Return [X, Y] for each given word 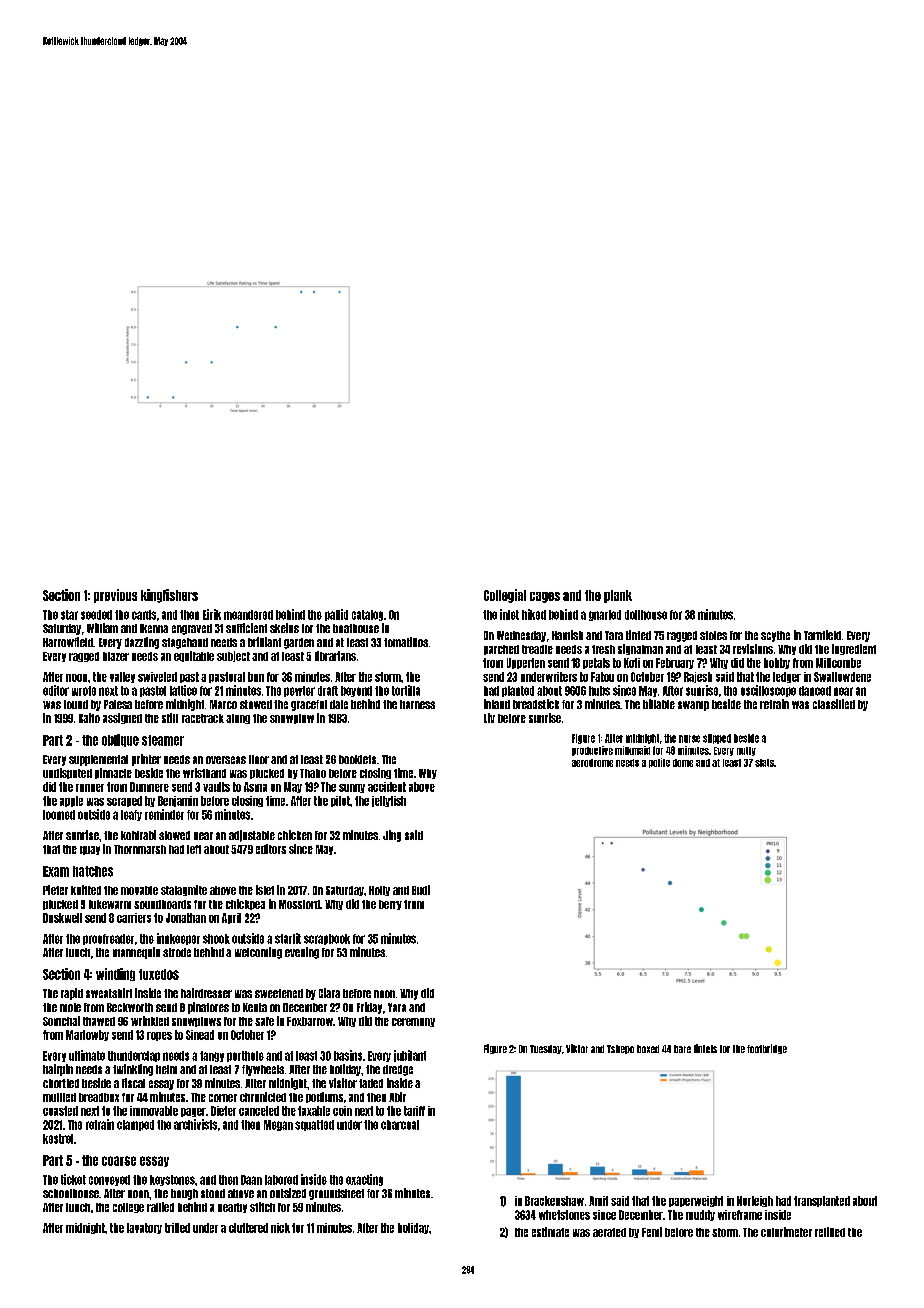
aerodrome [592, 763]
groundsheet [336, 1194]
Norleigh [755, 1201]
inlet [509, 614]
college [128, 1208]
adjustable [252, 836]
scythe [775, 636]
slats [764, 763]
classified [834, 704]
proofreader [108, 939]
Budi [421, 890]
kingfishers [169, 596]
